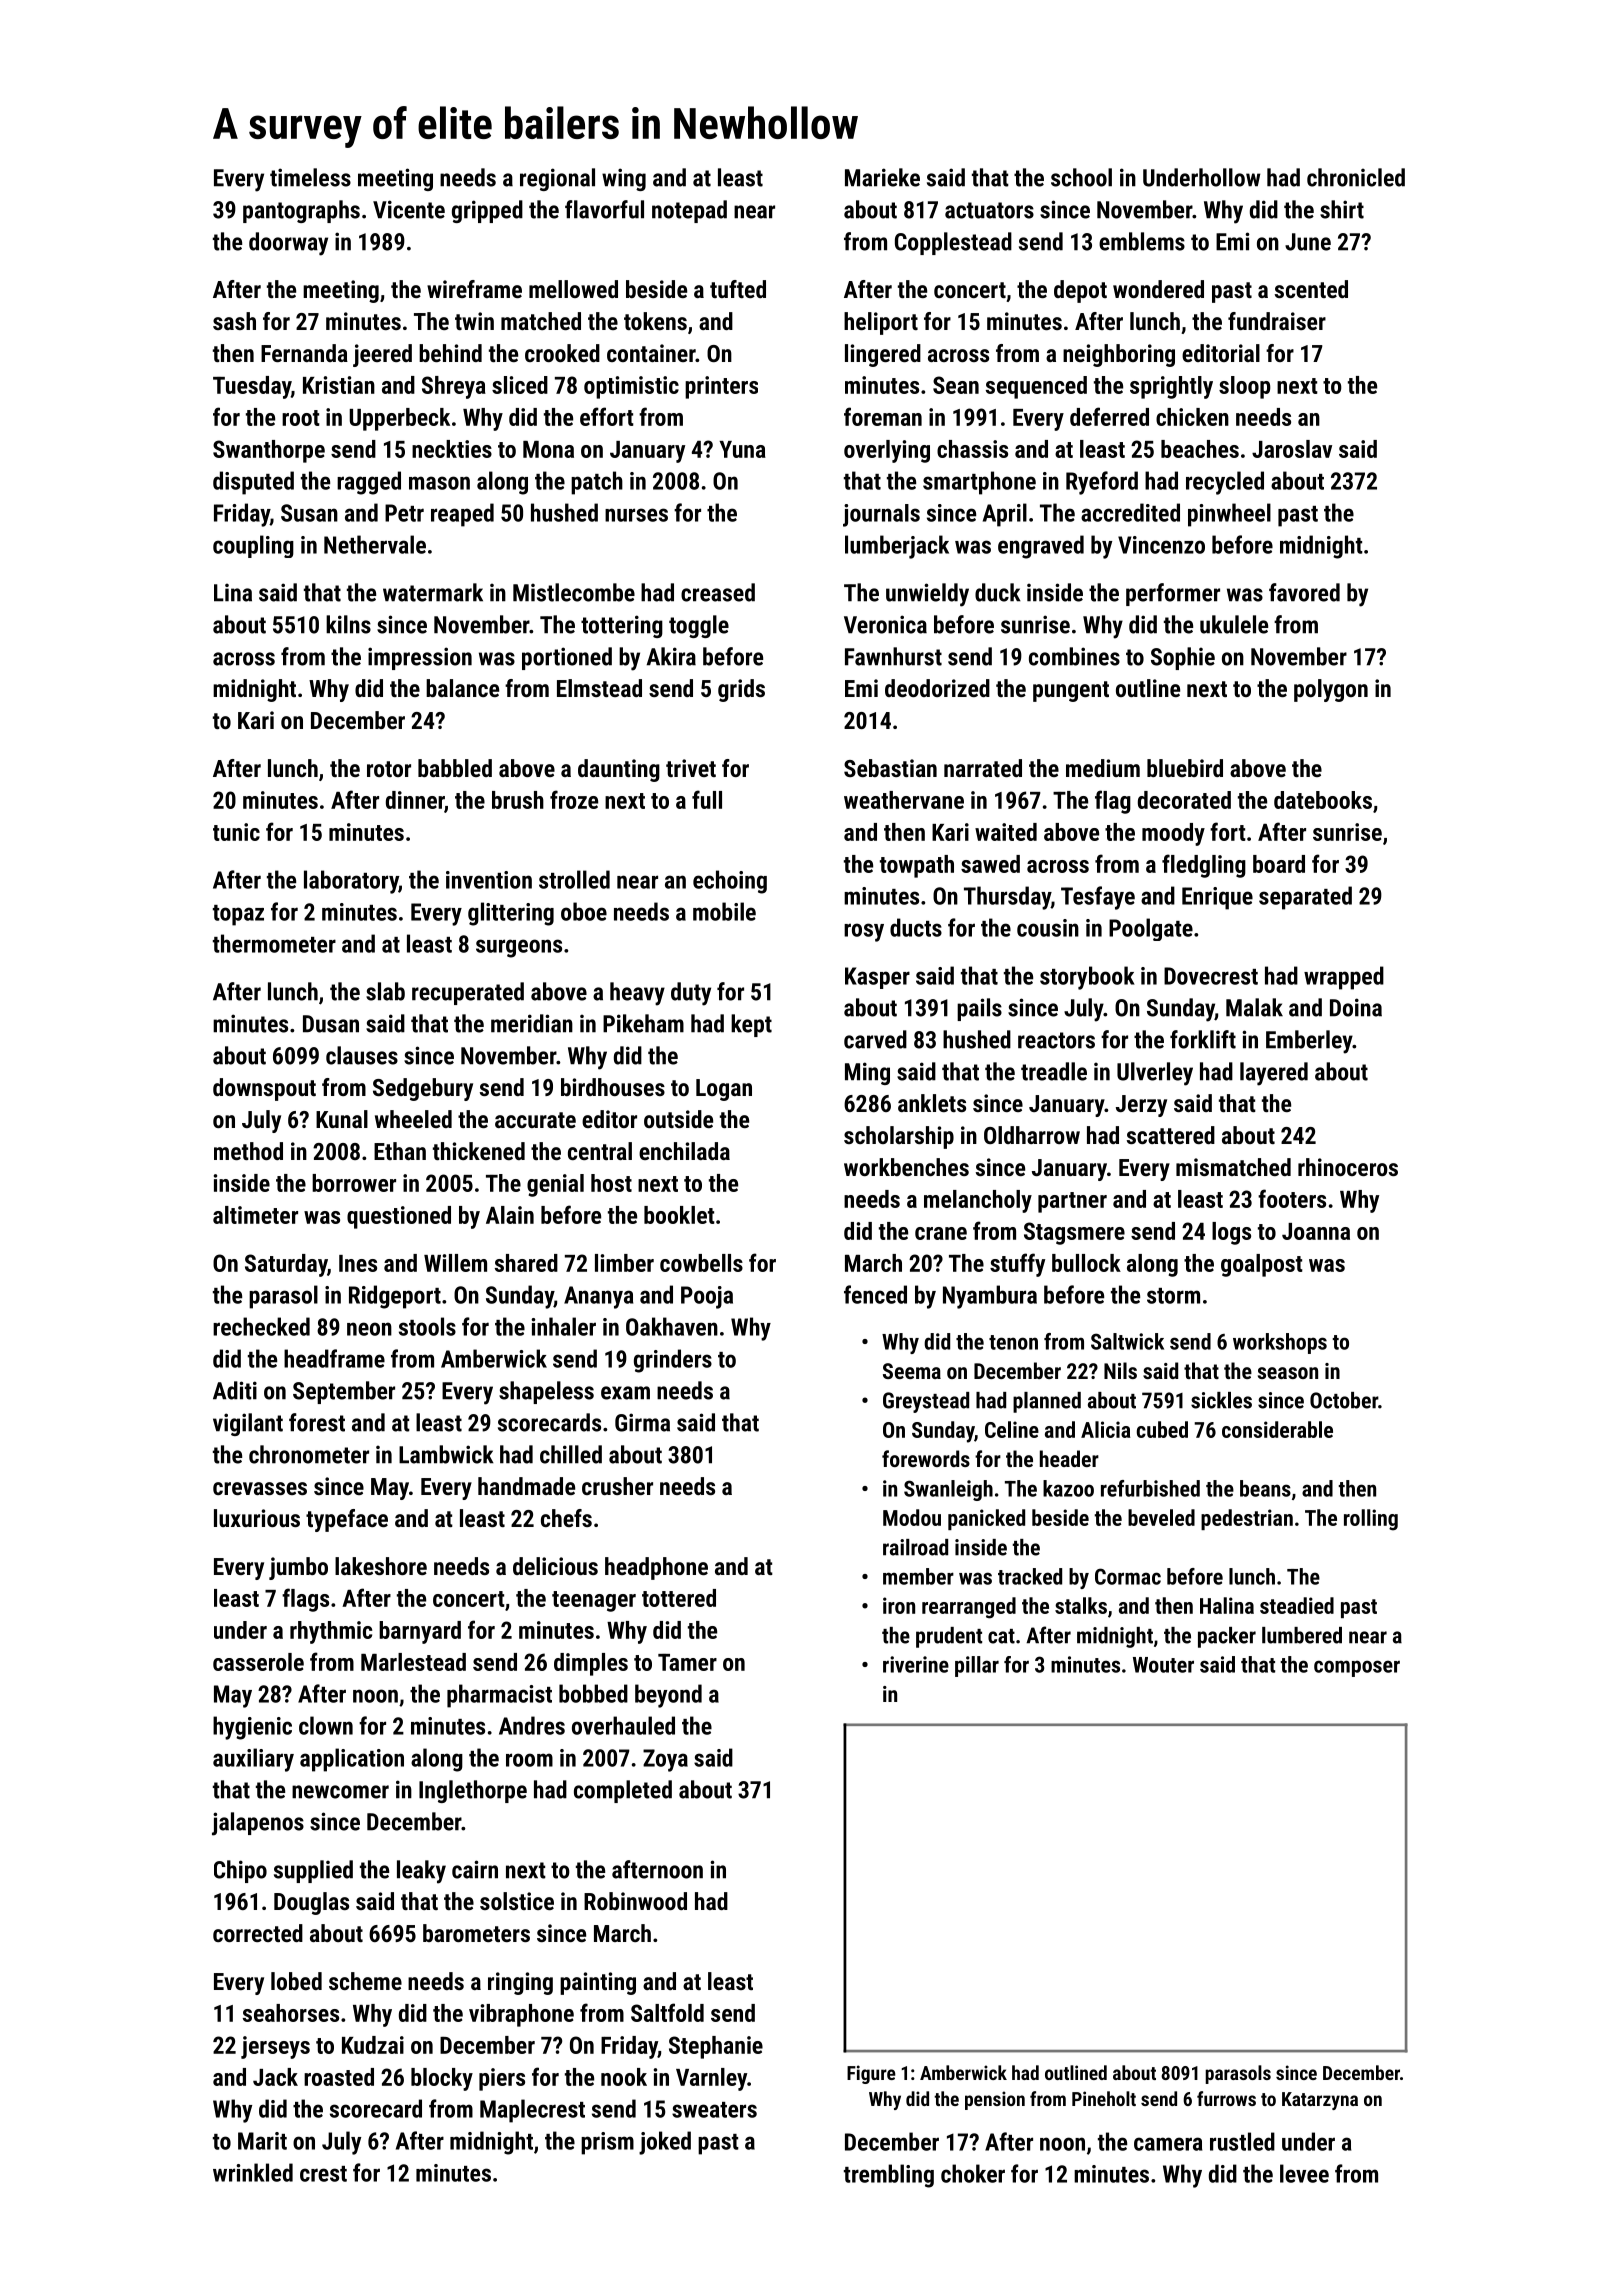  Describe the element at coordinates (310, 177) in the page. I see `timeless` at that location.
